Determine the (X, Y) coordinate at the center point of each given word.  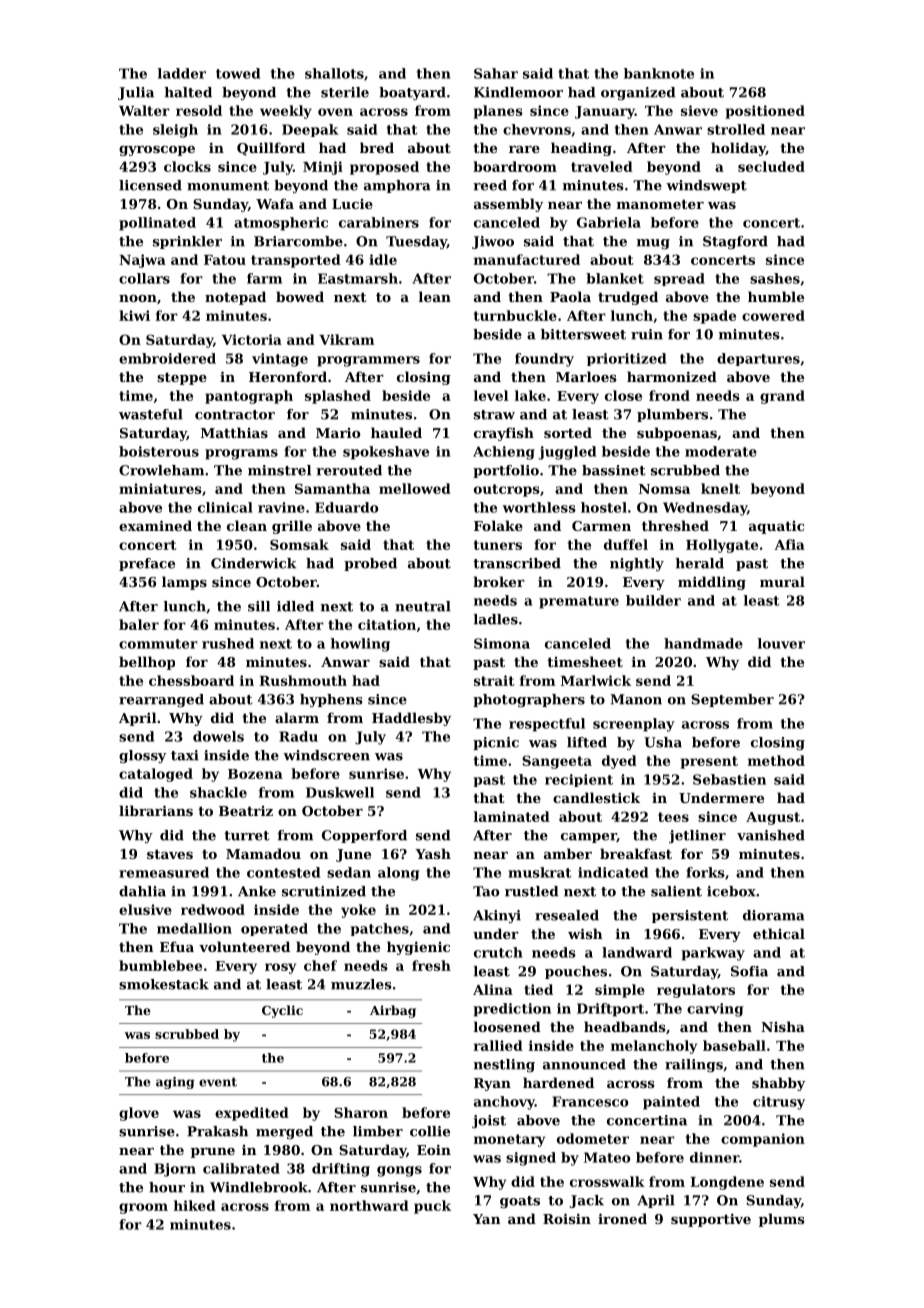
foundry (544, 360)
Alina (493, 989)
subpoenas (677, 434)
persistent (690, 916)
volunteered (244, 946)
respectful (547, 725)
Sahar (496, 73)
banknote (659, 73)
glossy (142, 756)
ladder (182, 73)
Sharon (361, 1112)
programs (241, 454)
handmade (703, 643)
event (218, 1082)
